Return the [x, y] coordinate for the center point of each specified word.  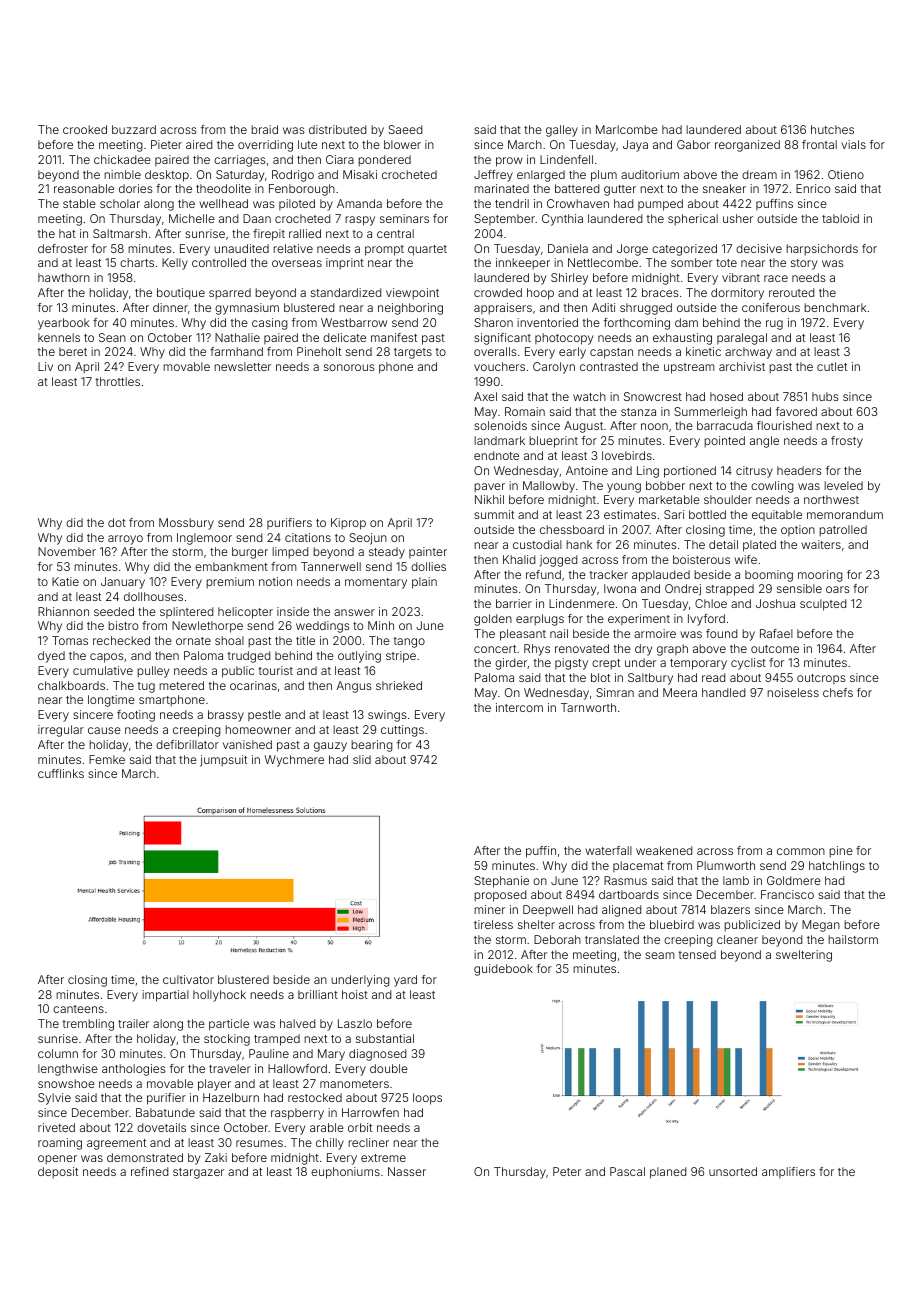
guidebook [503, 970]
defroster [63, 248]
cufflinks [61, 773]
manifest [394, 337]
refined [149, 1171]
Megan [821, 926]
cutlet [832, 366]
